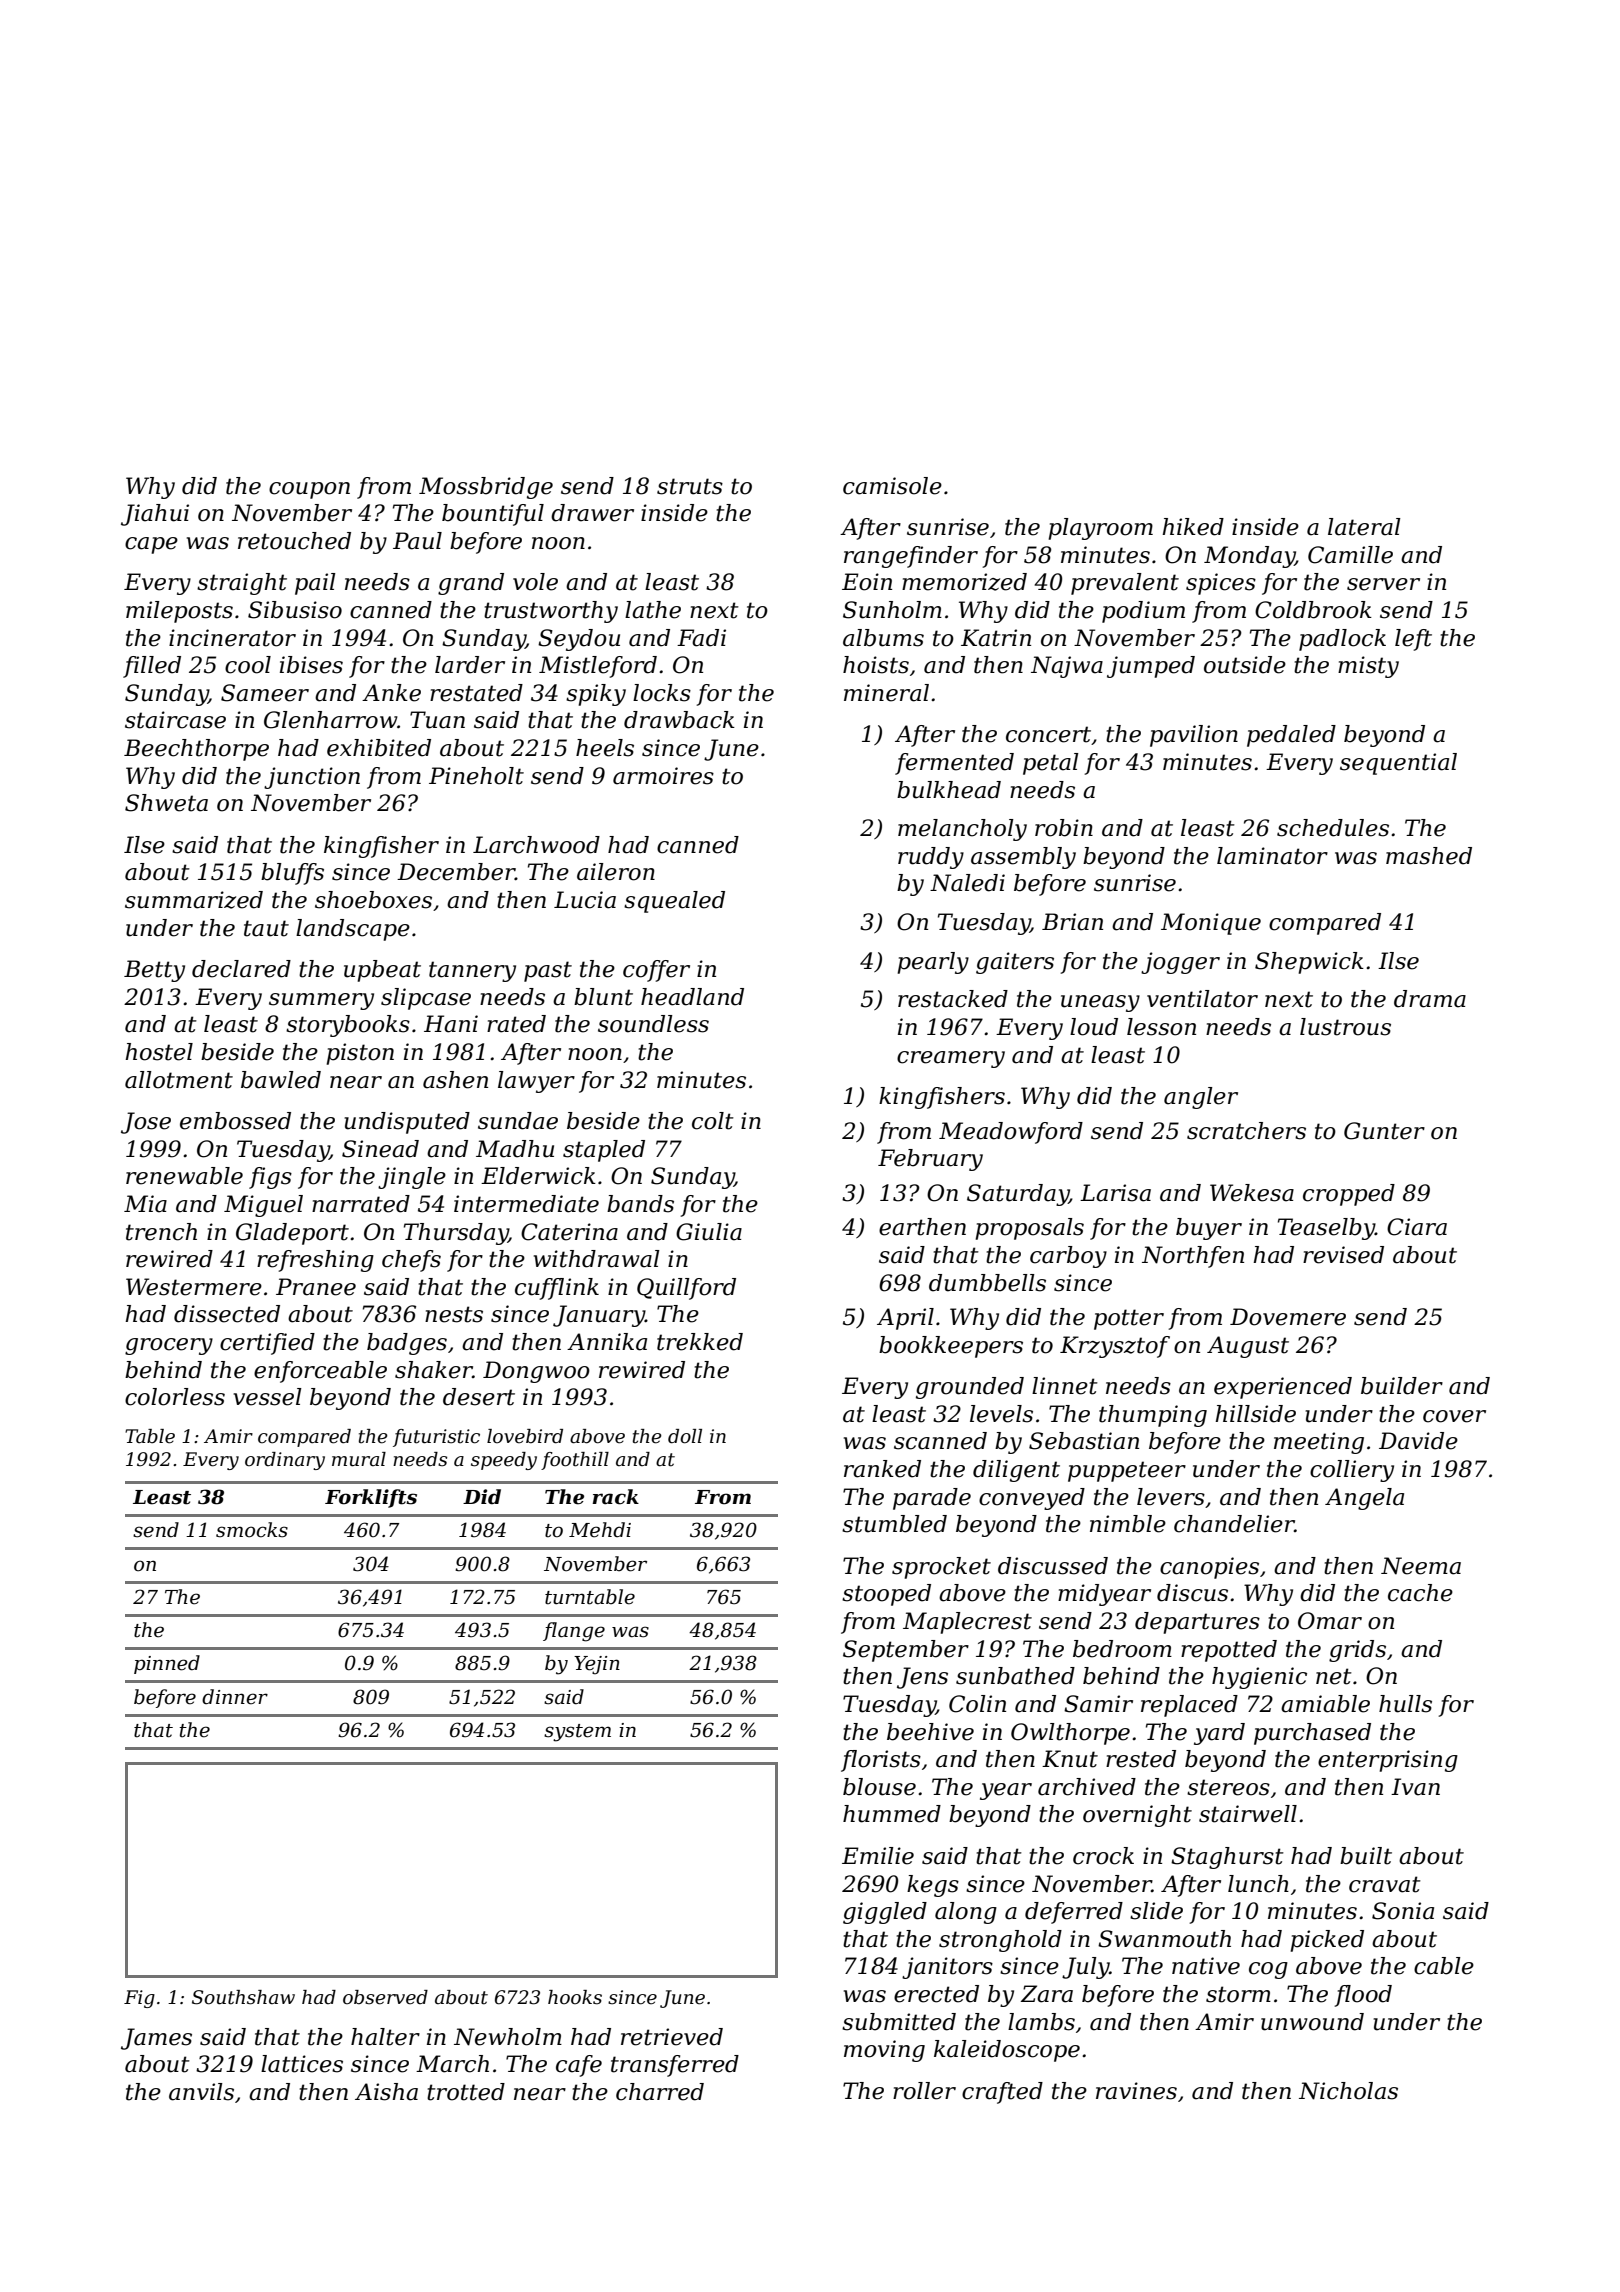 Image resolution: width=1620 pixels, height=2292 pixels. I want to click on flange, so click(574, 1632).
